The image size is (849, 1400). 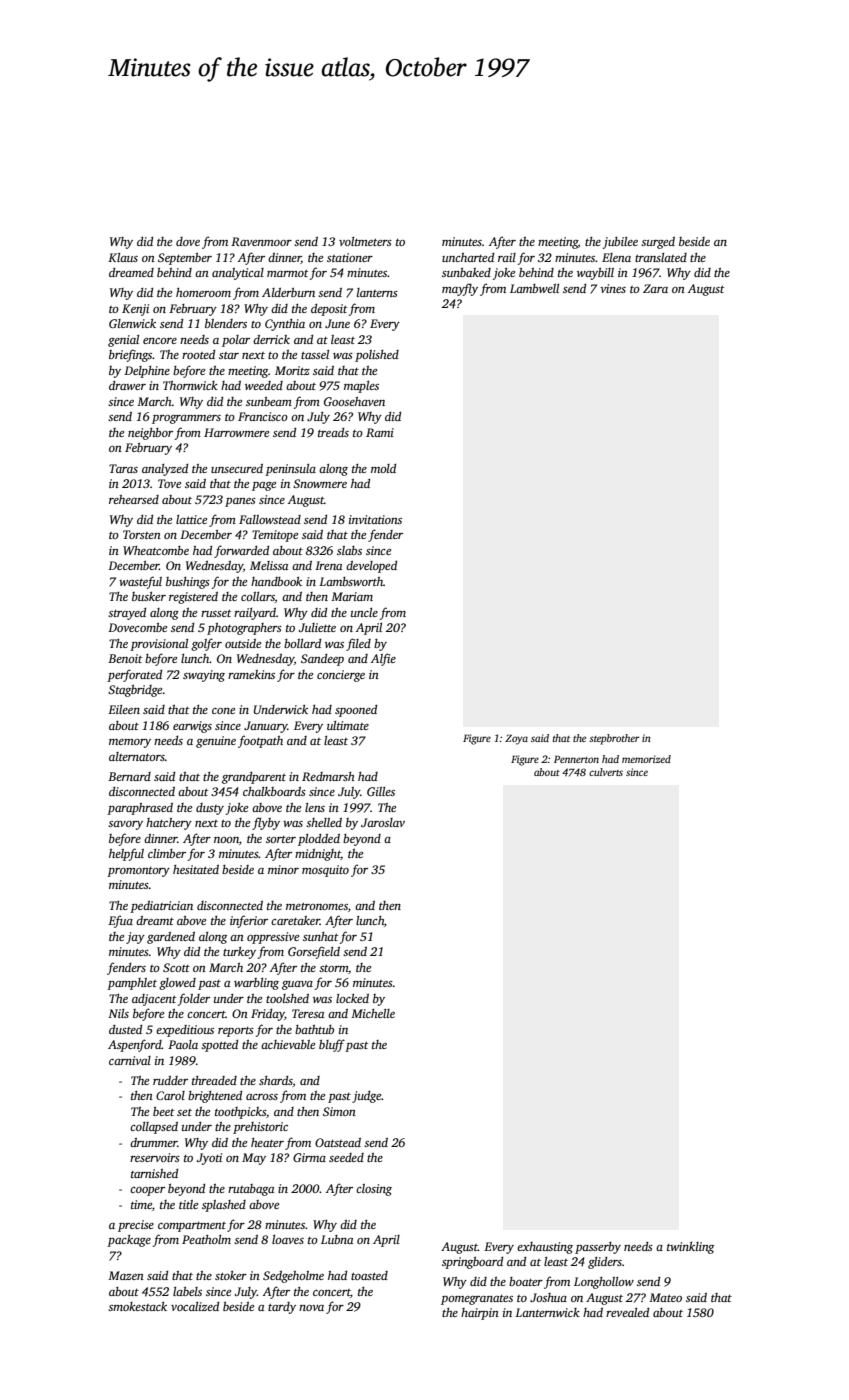 I want to click on pamphlet, so click(x=132, y=984).
